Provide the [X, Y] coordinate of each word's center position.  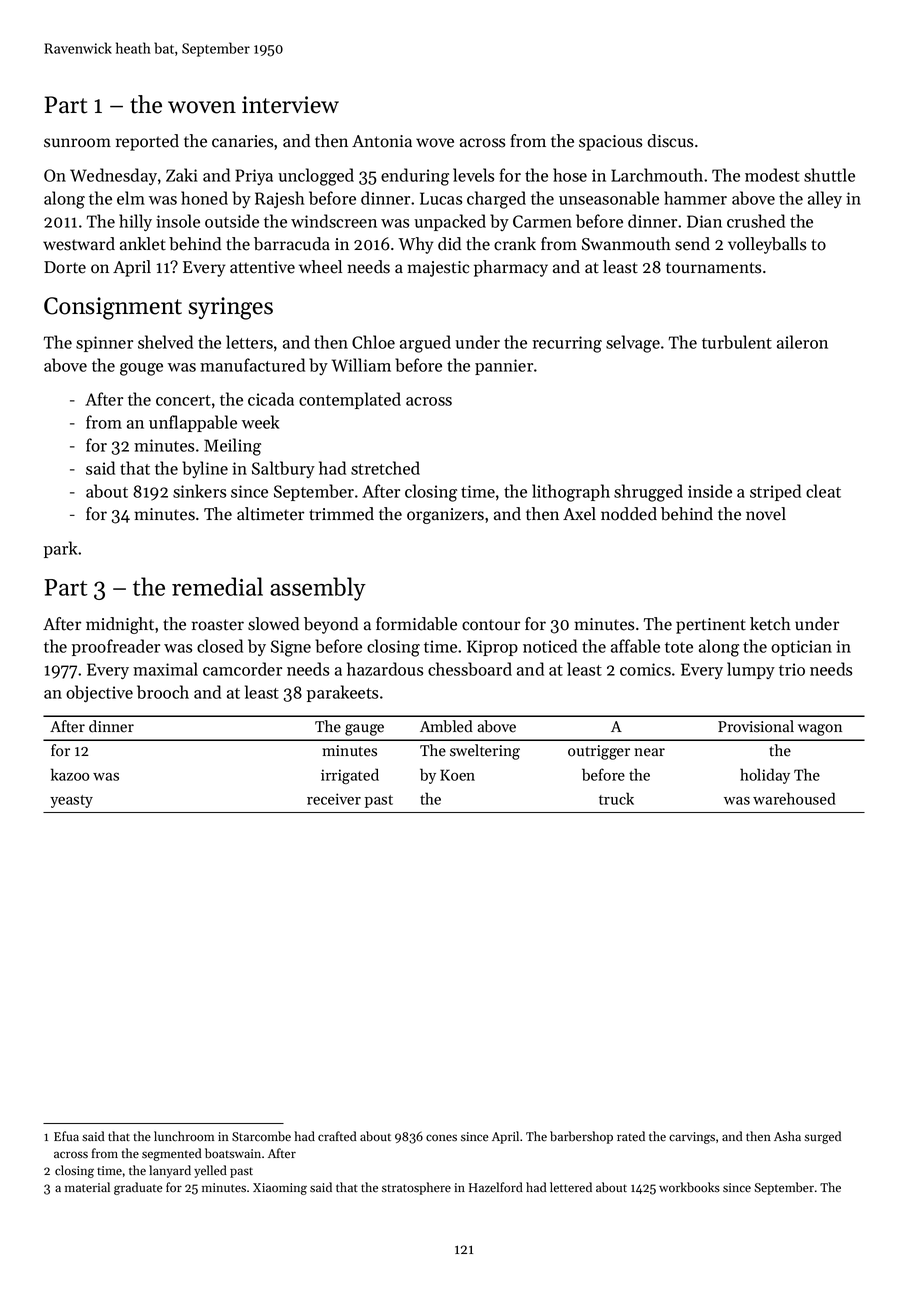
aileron [802, 342]
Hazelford [496, 1187]
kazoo [70, 774]
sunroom [77, 143]
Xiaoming [280, 1189]
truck [616, 798]
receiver [334, 799]
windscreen [334, 221]
